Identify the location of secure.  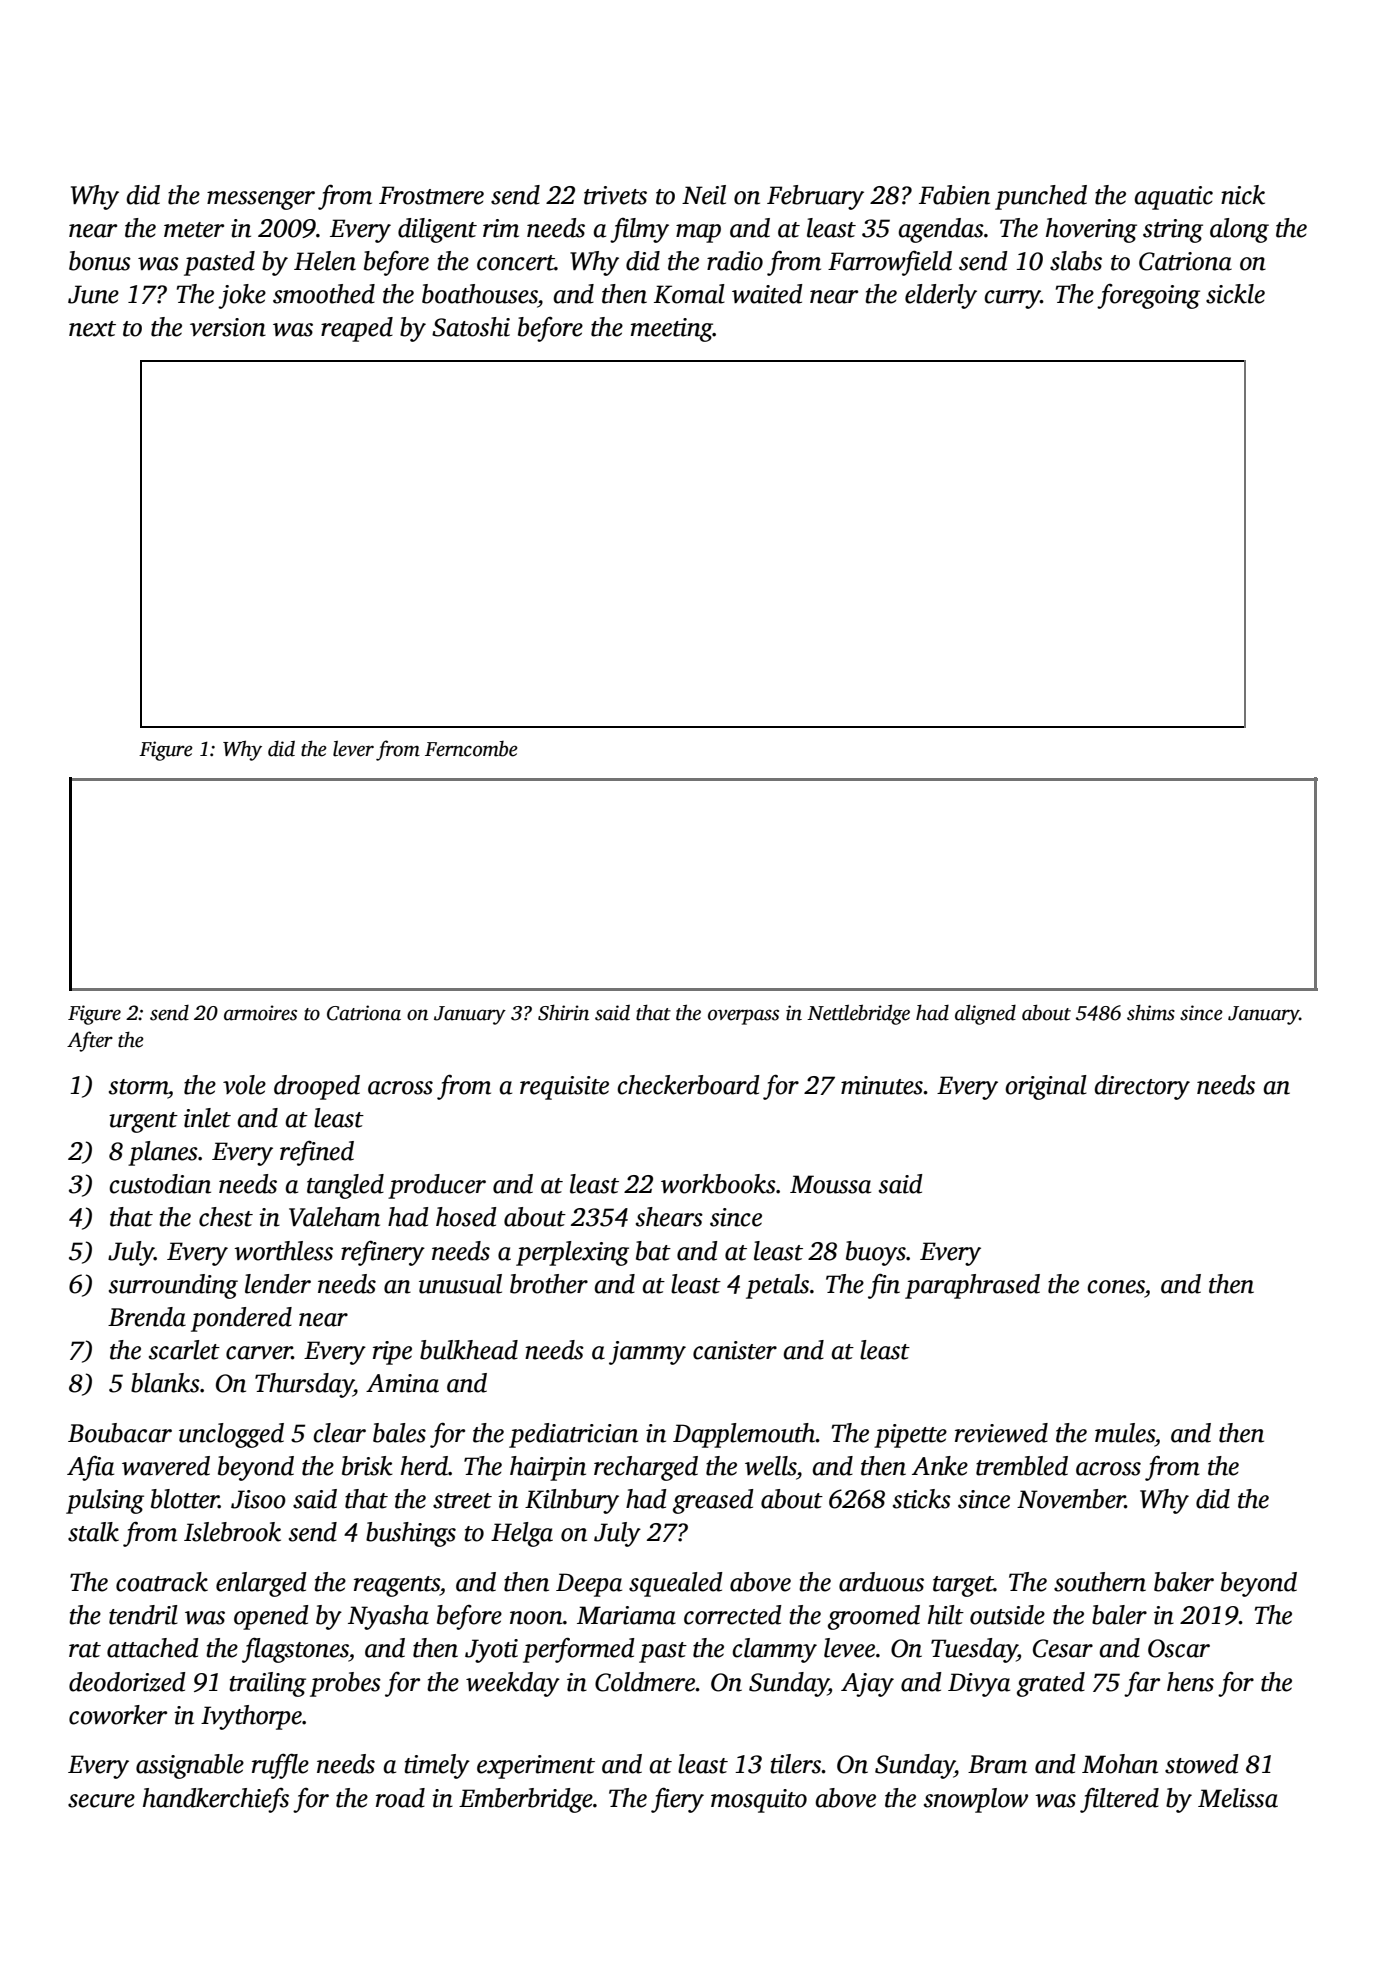
(101, 1801).
